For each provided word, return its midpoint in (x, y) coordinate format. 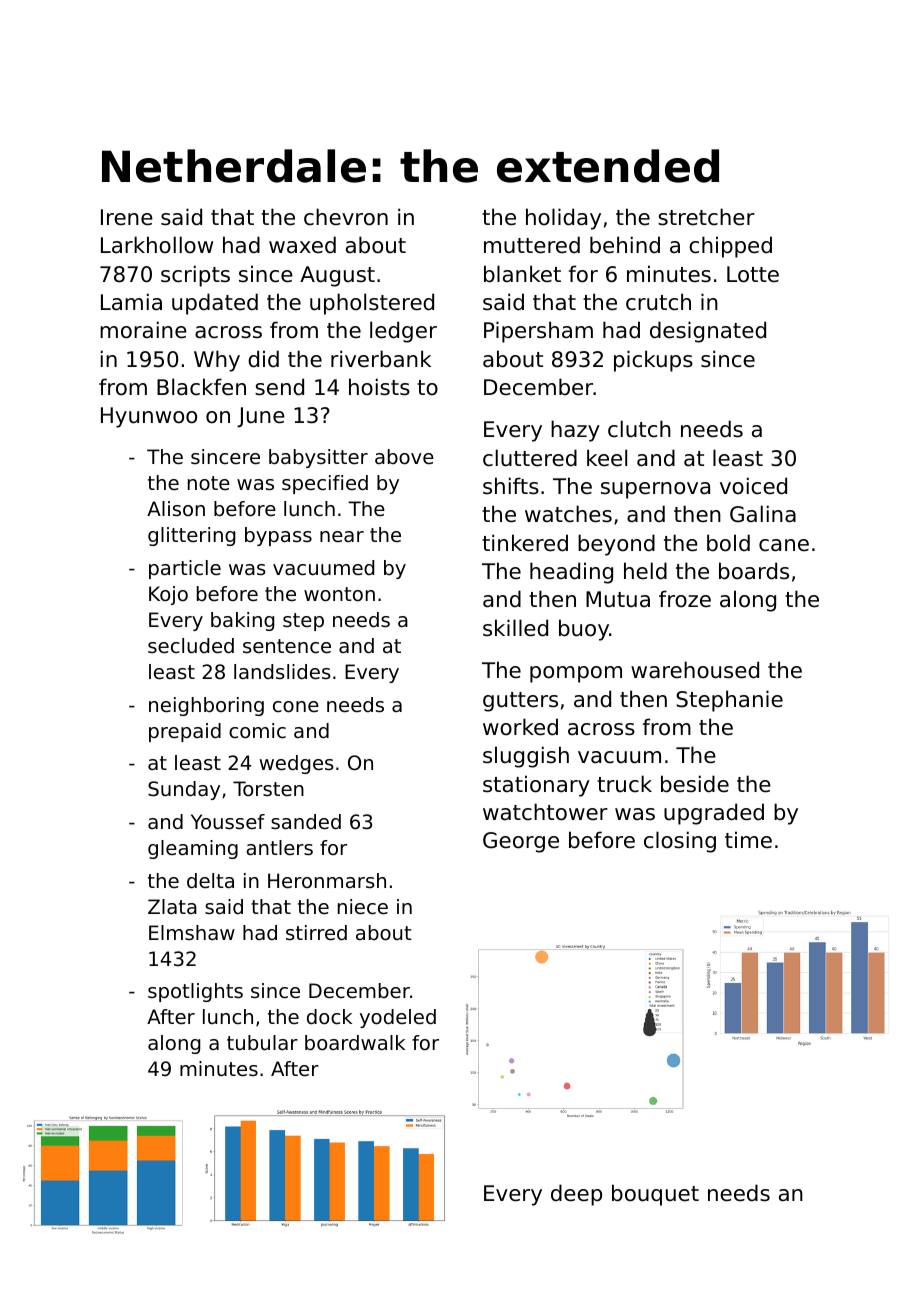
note (209, 483)
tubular (262, 1043)
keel (607, 458)
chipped (730, 247)
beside (695, 784)
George (521, 842)
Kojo (168, 595)
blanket (522, 274)
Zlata (172, 906)
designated (708, 332)
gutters (520, 702)
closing (680, 842)
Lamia (131, 301)
